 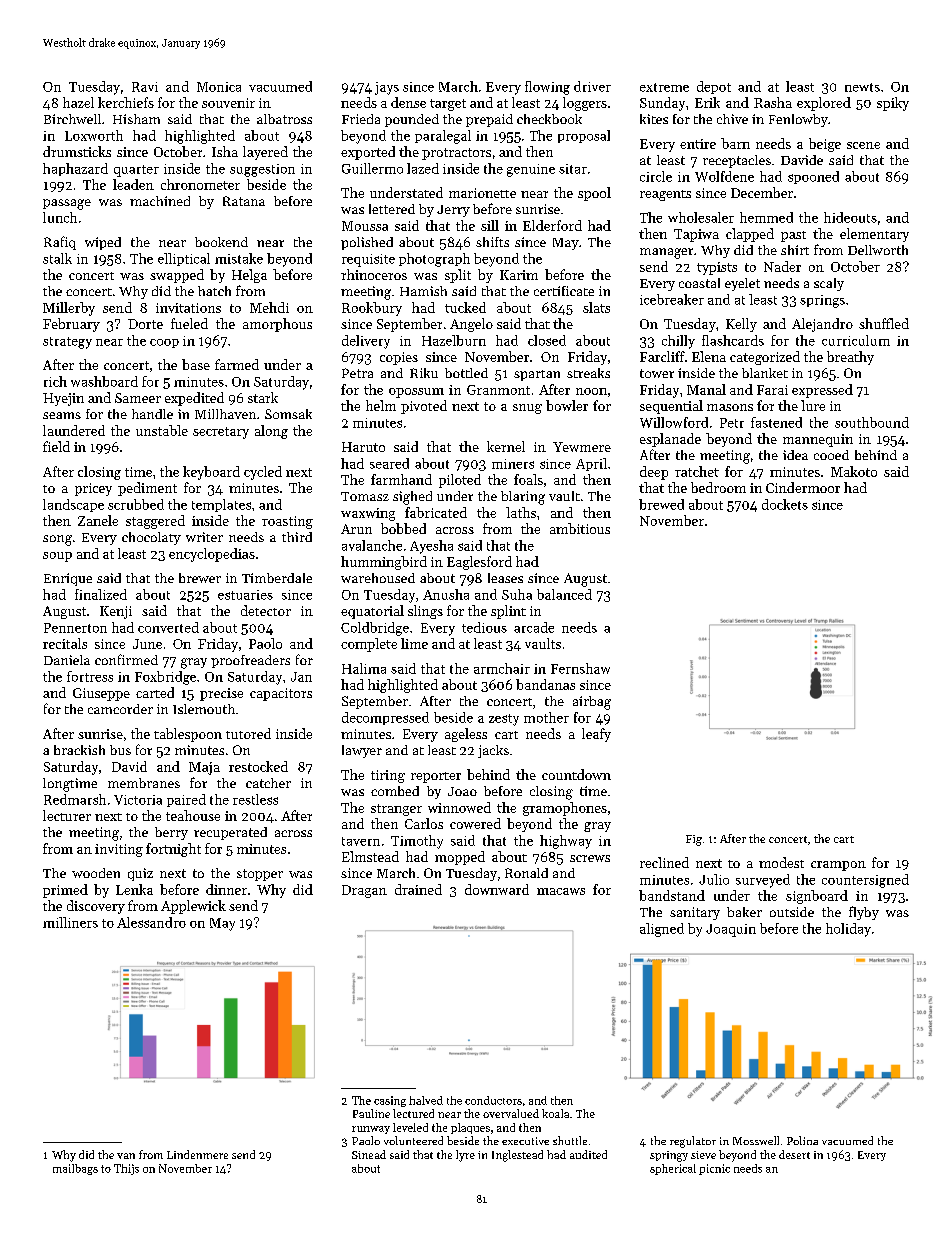 I want to click on modest, so click(x=781, y=862).
